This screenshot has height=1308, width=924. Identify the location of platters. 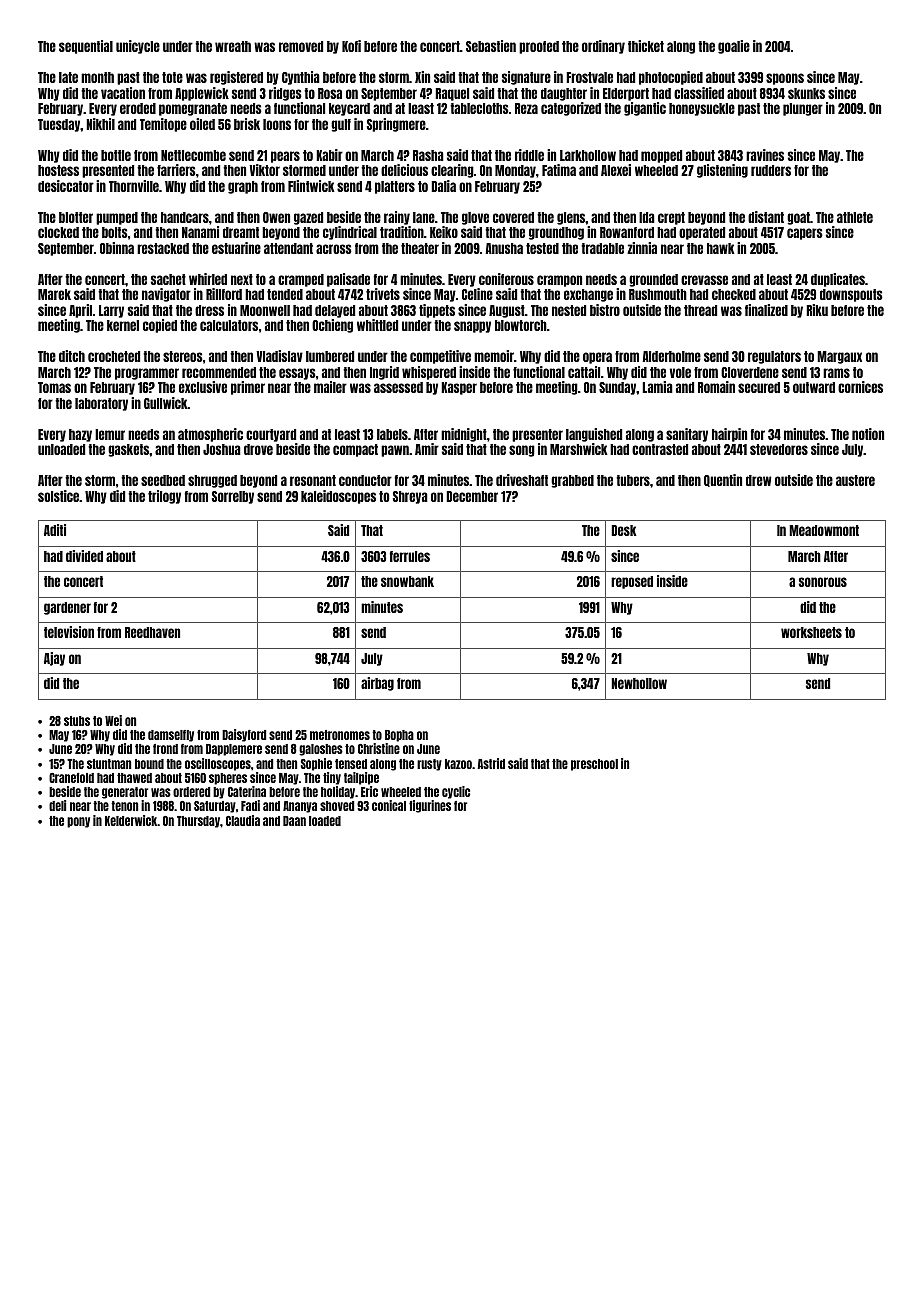
(395, 187).
